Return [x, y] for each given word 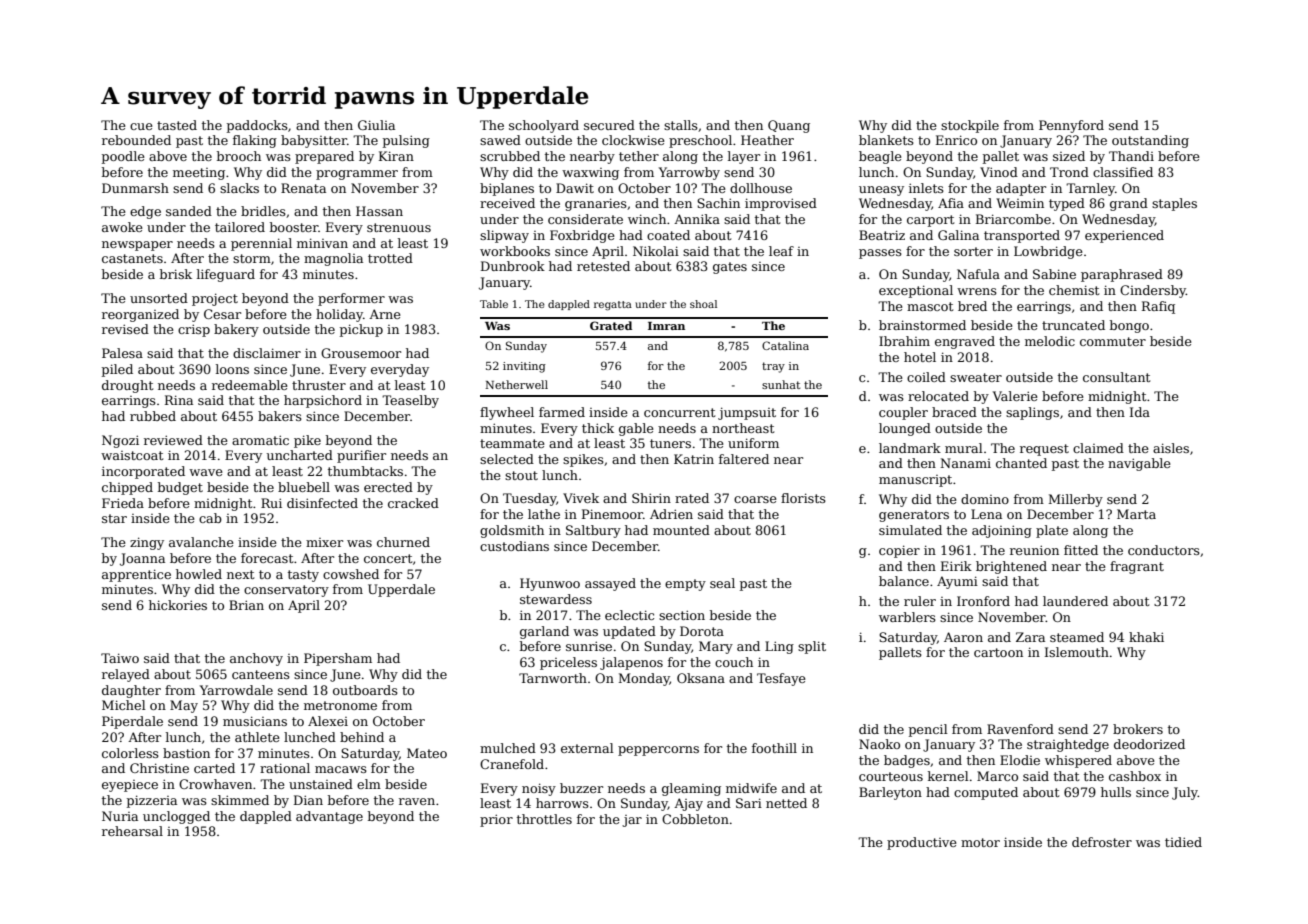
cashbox [1135, 776]
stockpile [970, 126]
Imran [666, 326]
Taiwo [120, 658]
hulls [1116, 792]
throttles [544, 819]
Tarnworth [553, 678]
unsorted [159, 298]
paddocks [257, 126]
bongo [1129, 326]
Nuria [120, 816]
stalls [681, 125]
